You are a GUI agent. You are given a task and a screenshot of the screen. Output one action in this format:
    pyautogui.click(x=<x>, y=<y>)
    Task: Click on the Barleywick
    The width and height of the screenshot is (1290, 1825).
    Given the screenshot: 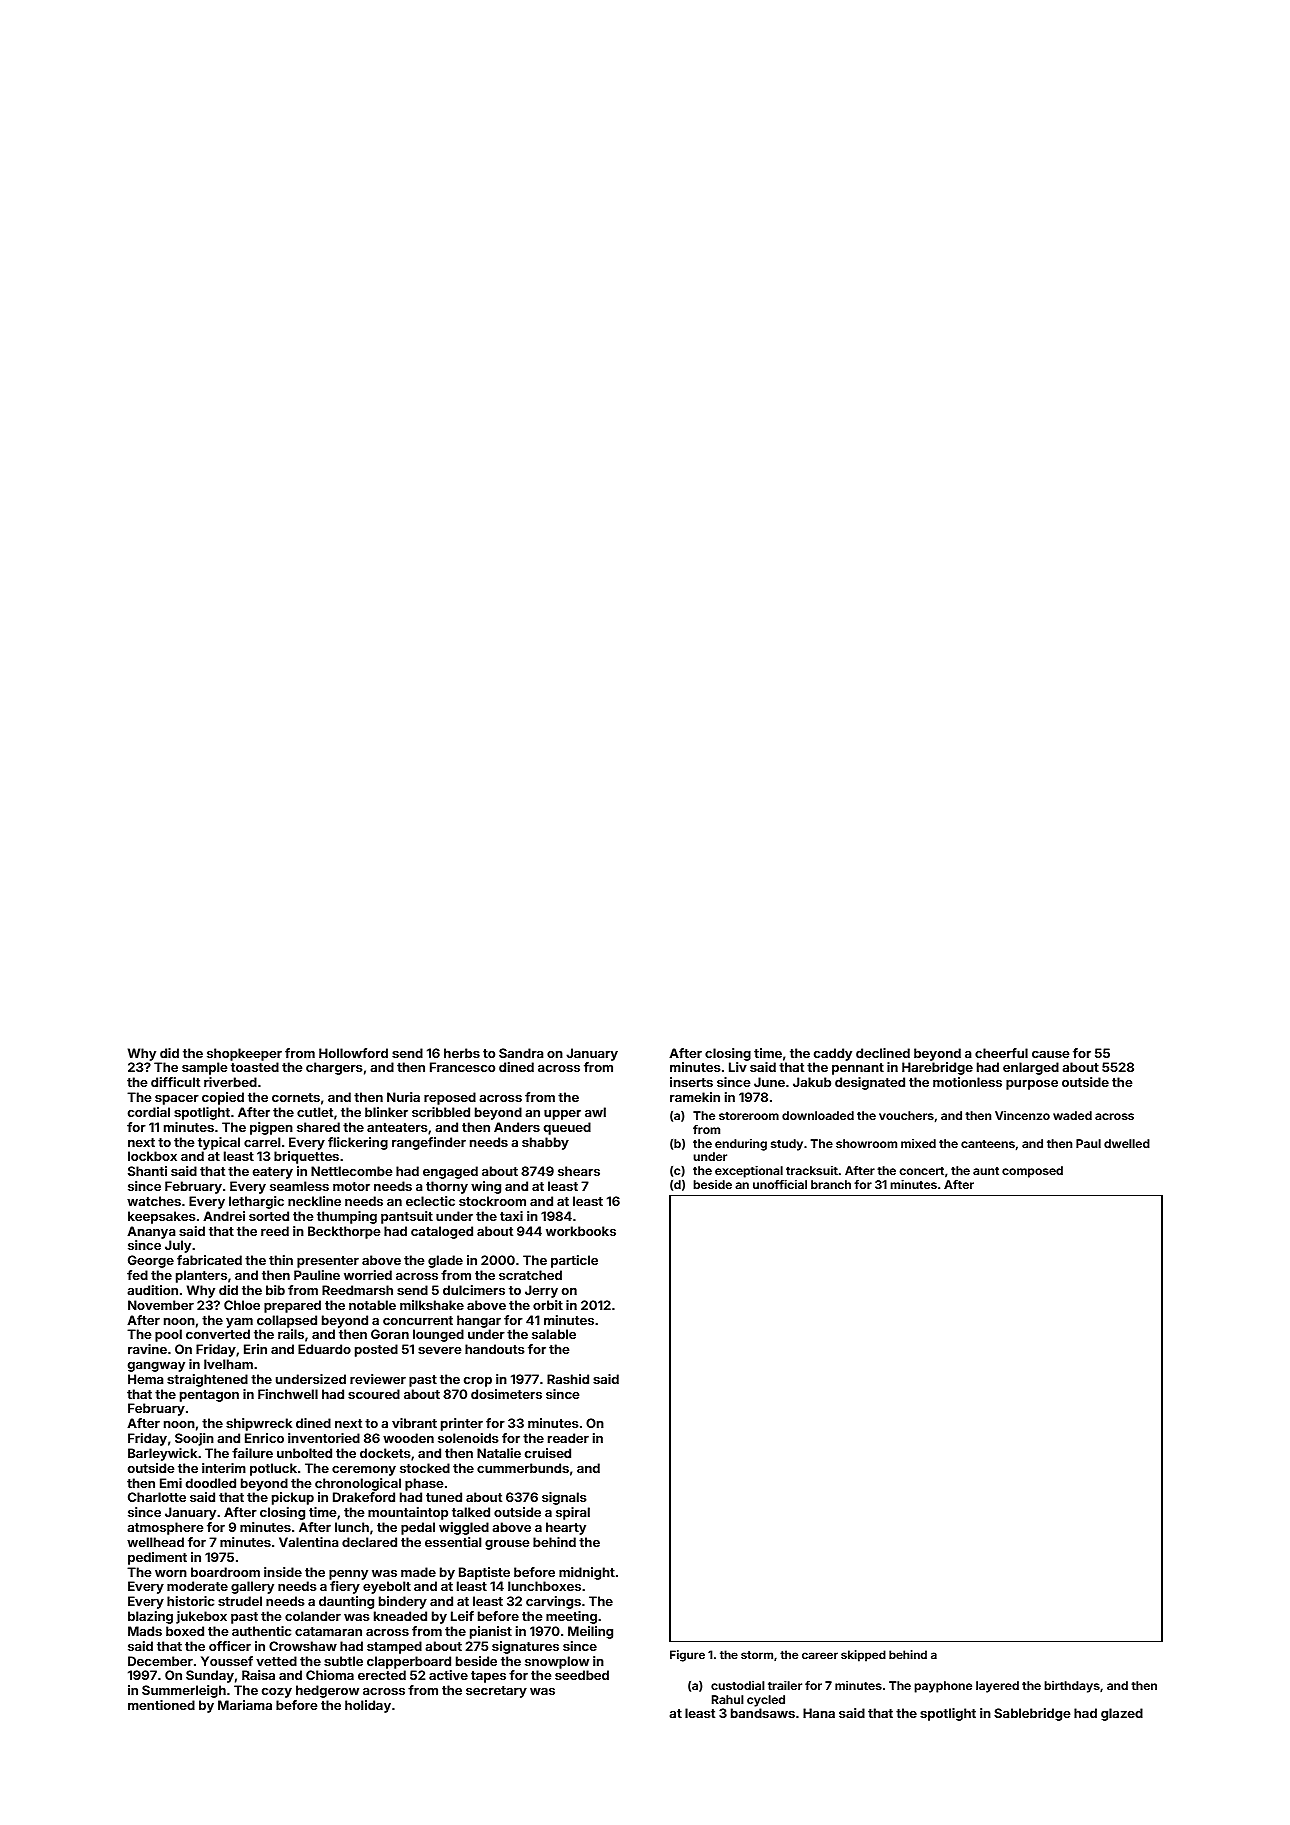 What is the action you would take?
    pyautogui.click(x=162, y=1454)
